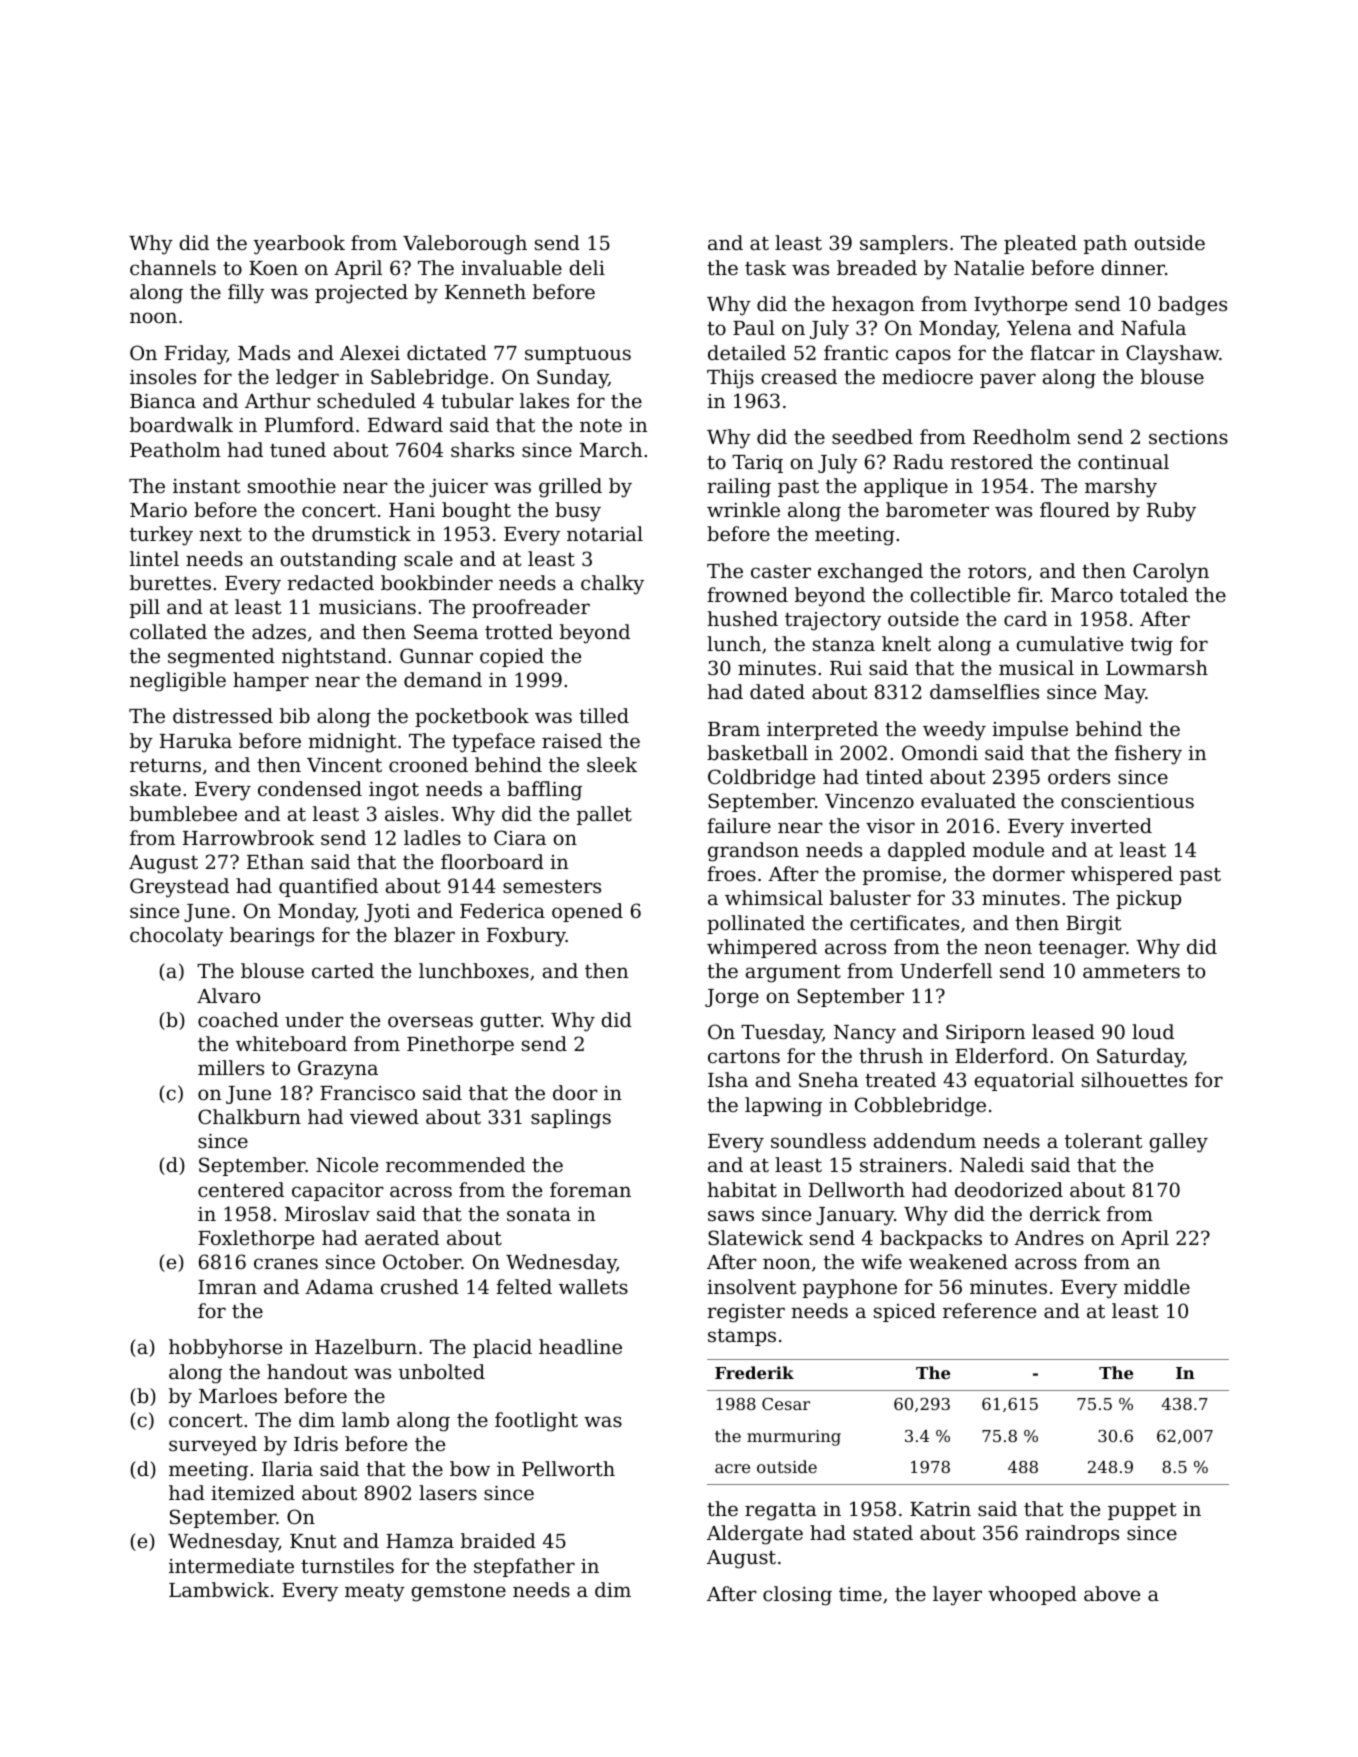 This screenshot has height=1757, width=1358. What do you see at coordinates (231, 1565) in the screenshot?
I see `intermediate` at bounding box center [231, 1565].
